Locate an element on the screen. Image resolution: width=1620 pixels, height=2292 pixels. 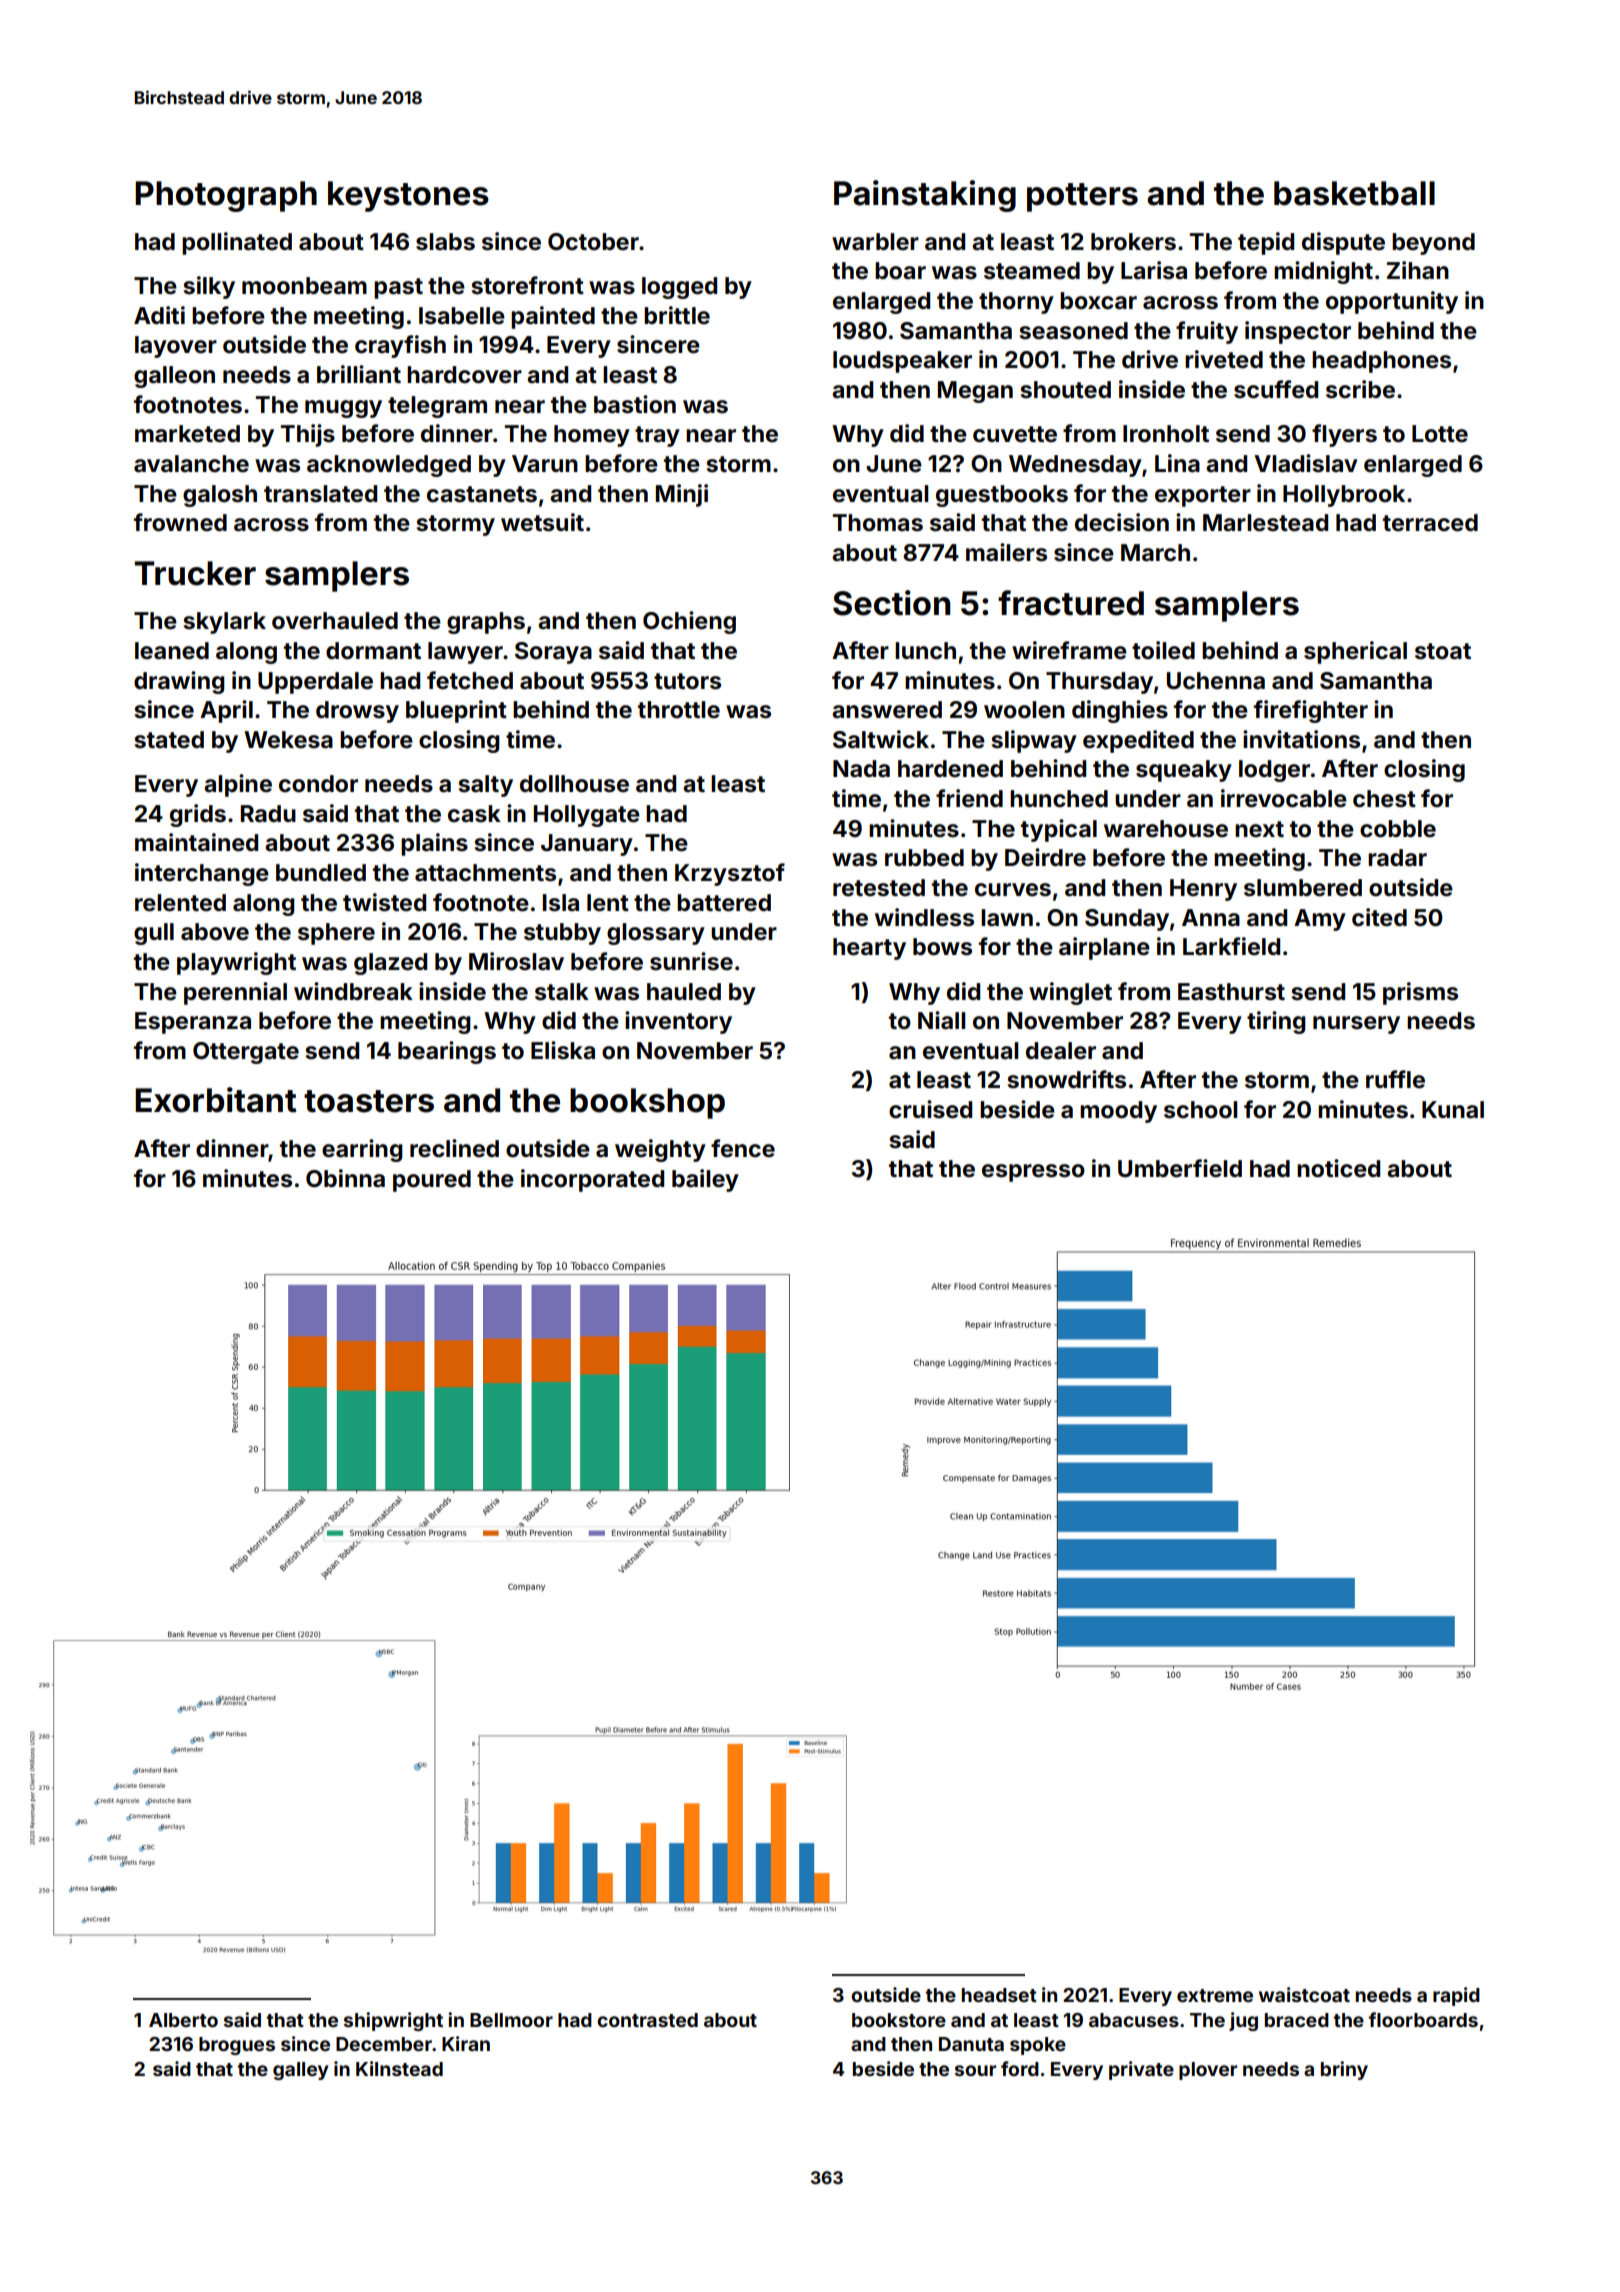
Kilnstead is located at coordinates (399, 2068).
